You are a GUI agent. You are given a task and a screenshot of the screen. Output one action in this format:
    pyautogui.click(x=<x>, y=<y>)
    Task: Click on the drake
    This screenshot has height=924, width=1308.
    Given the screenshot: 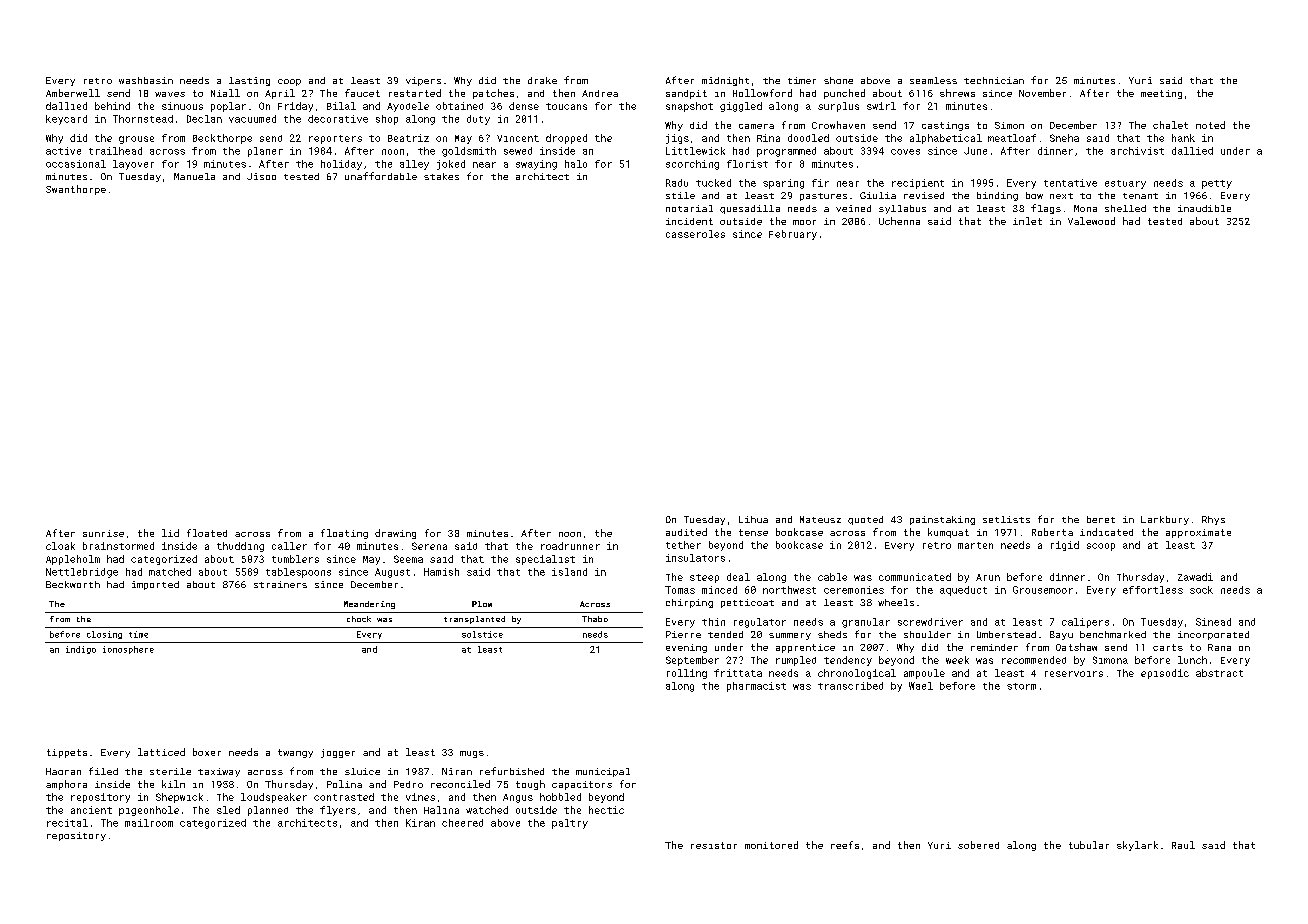 What is the action you would take?
    pyautogui.click(x=542, y=80)
